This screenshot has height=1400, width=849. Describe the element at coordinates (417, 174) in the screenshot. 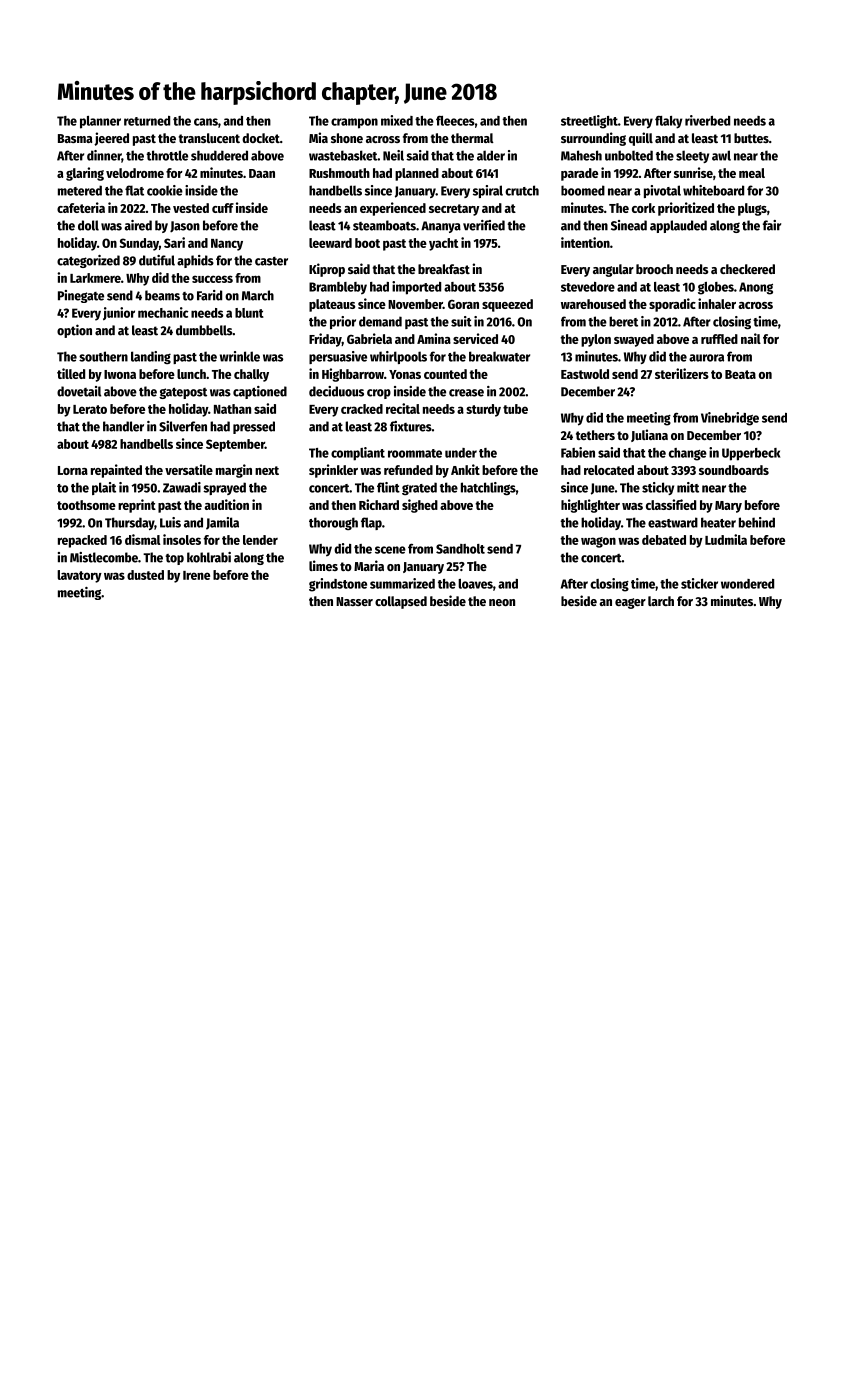

I see `planned` at that location.
